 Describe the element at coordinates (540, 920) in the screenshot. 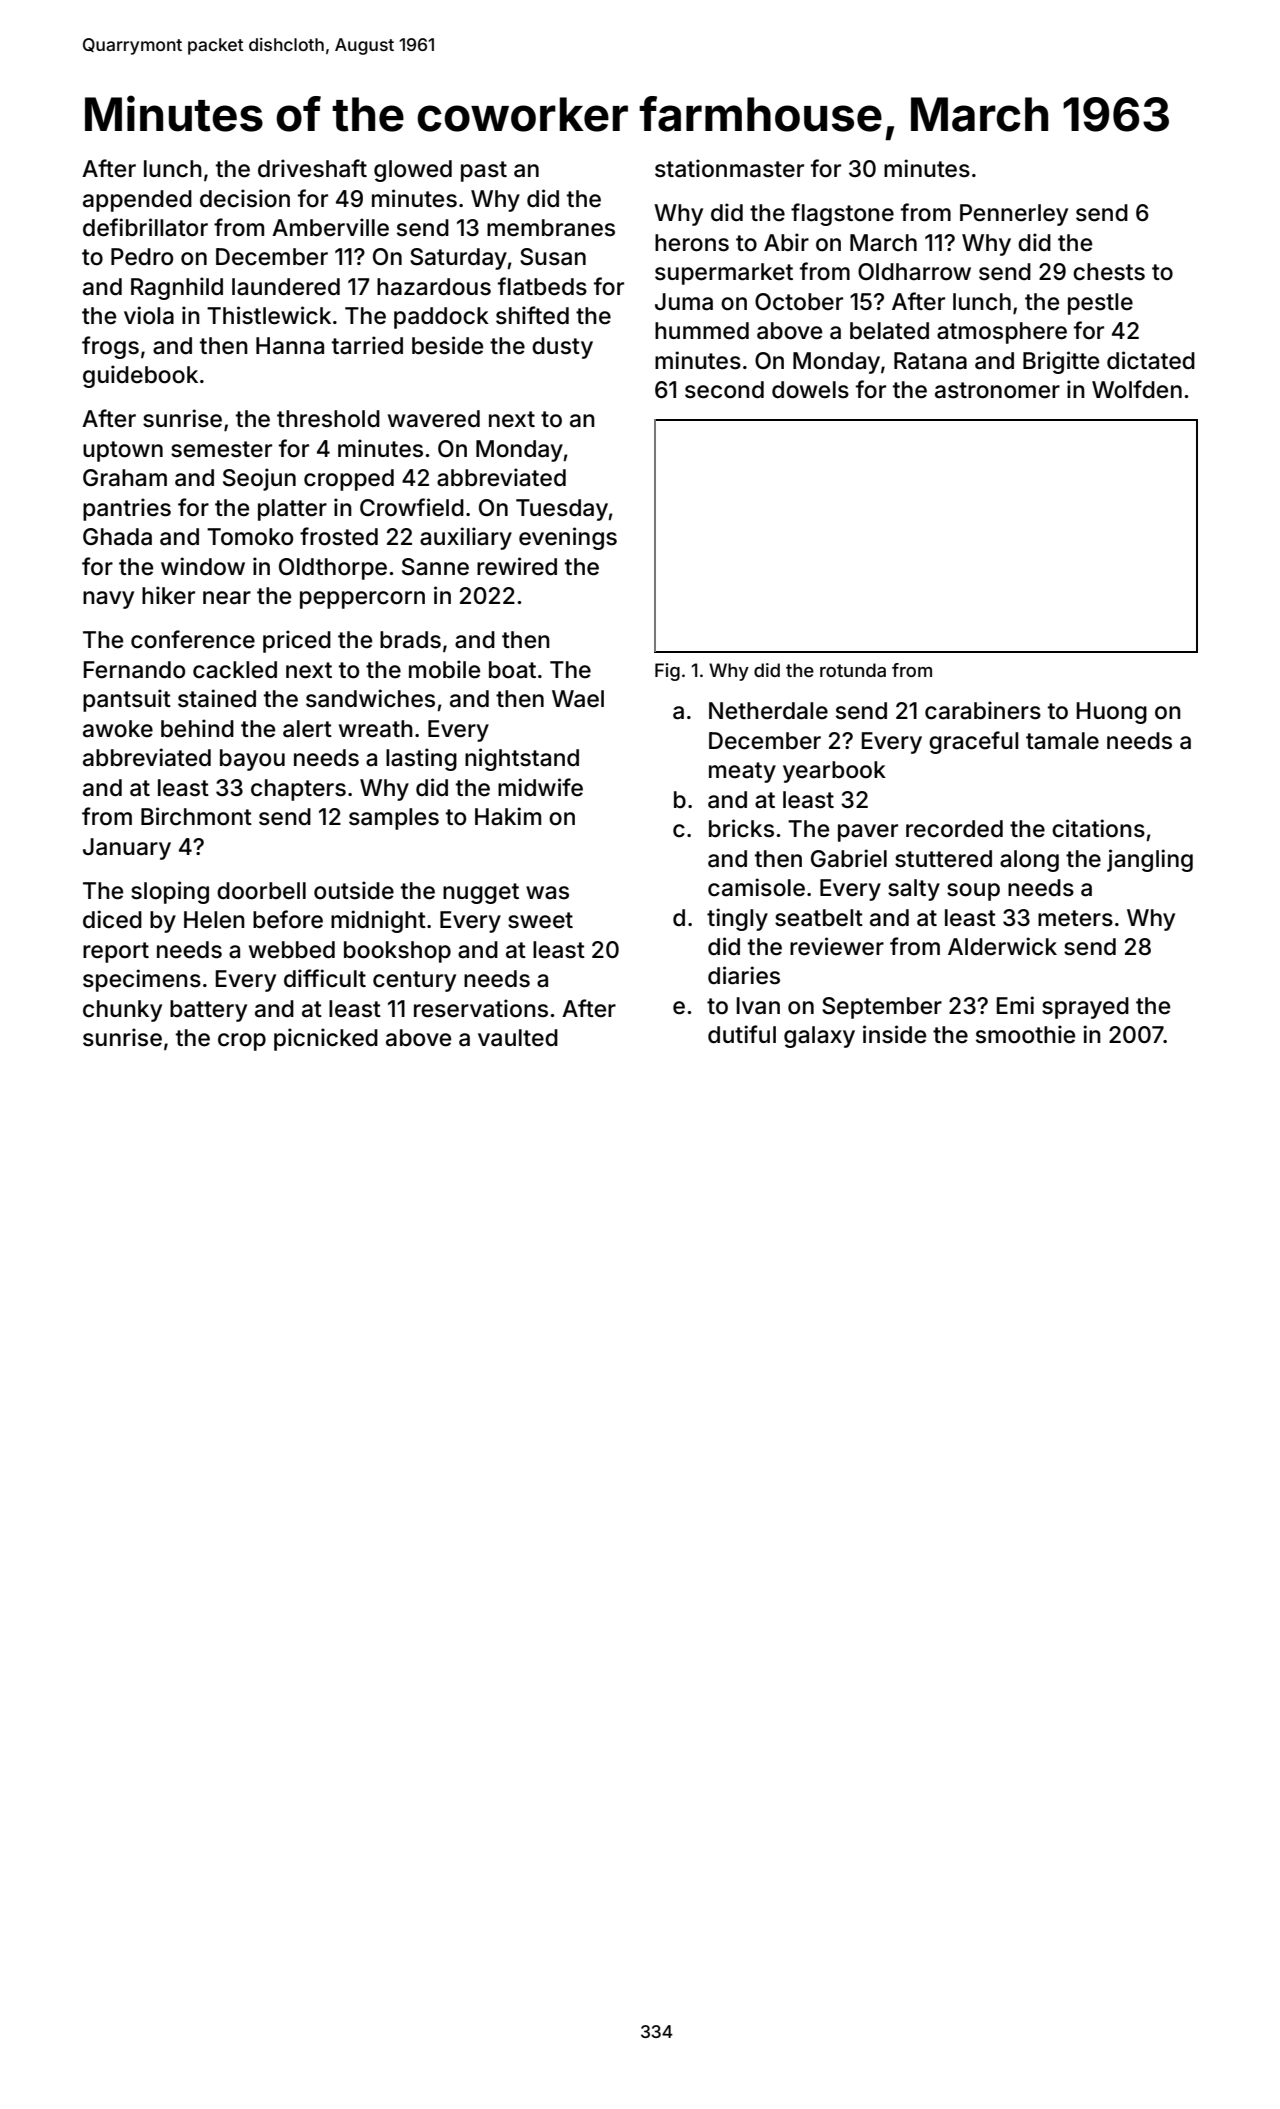

I see `sweet` at that location.
